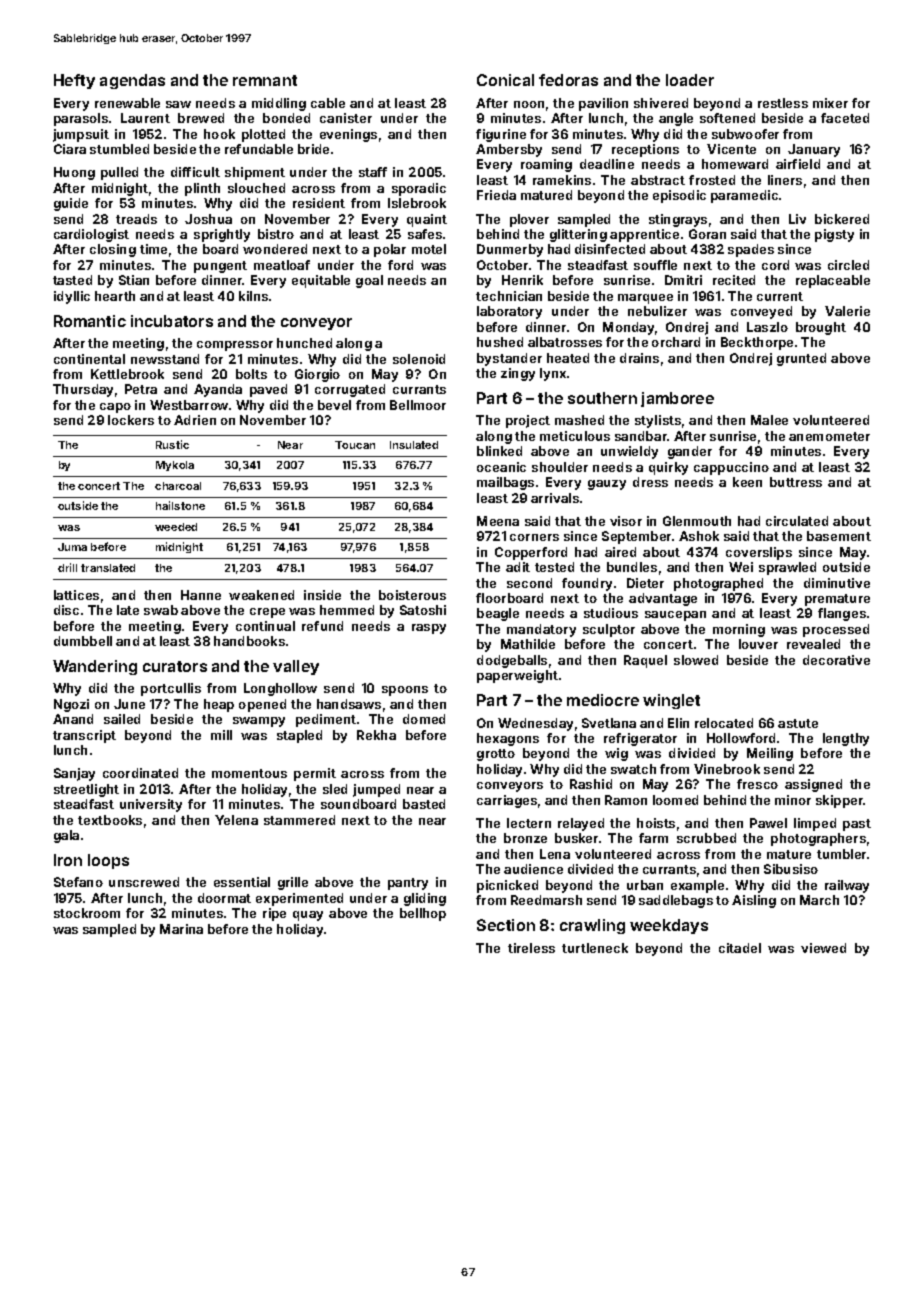 The height and width of the screenshot is (1308, 924). What do you see at coordinates (706, 838) in the screenshot?
I see `scrubbed` at bounding box center [706, 838].
